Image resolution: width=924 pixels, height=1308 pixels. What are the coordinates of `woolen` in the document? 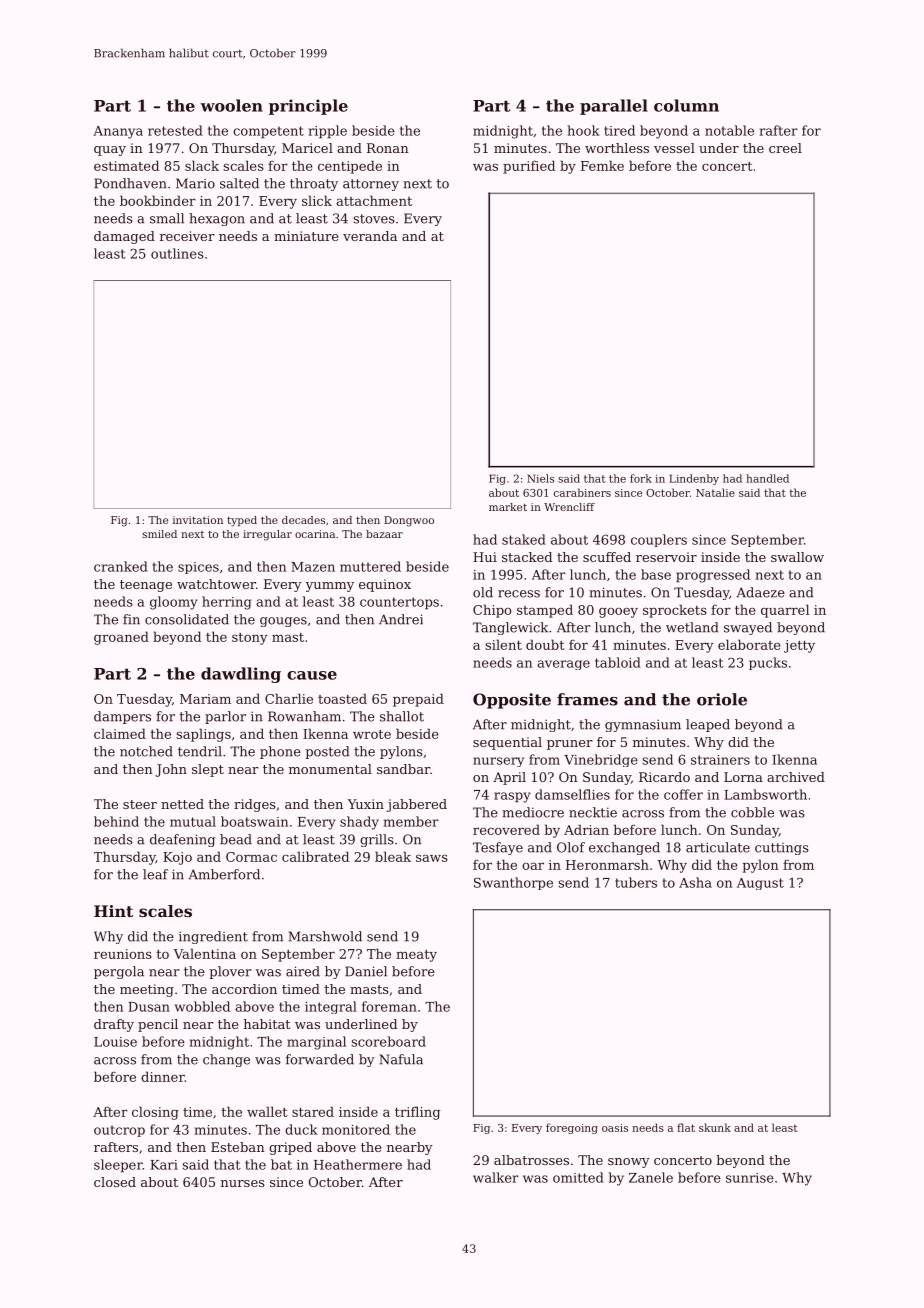 It's located at (231, 105).
